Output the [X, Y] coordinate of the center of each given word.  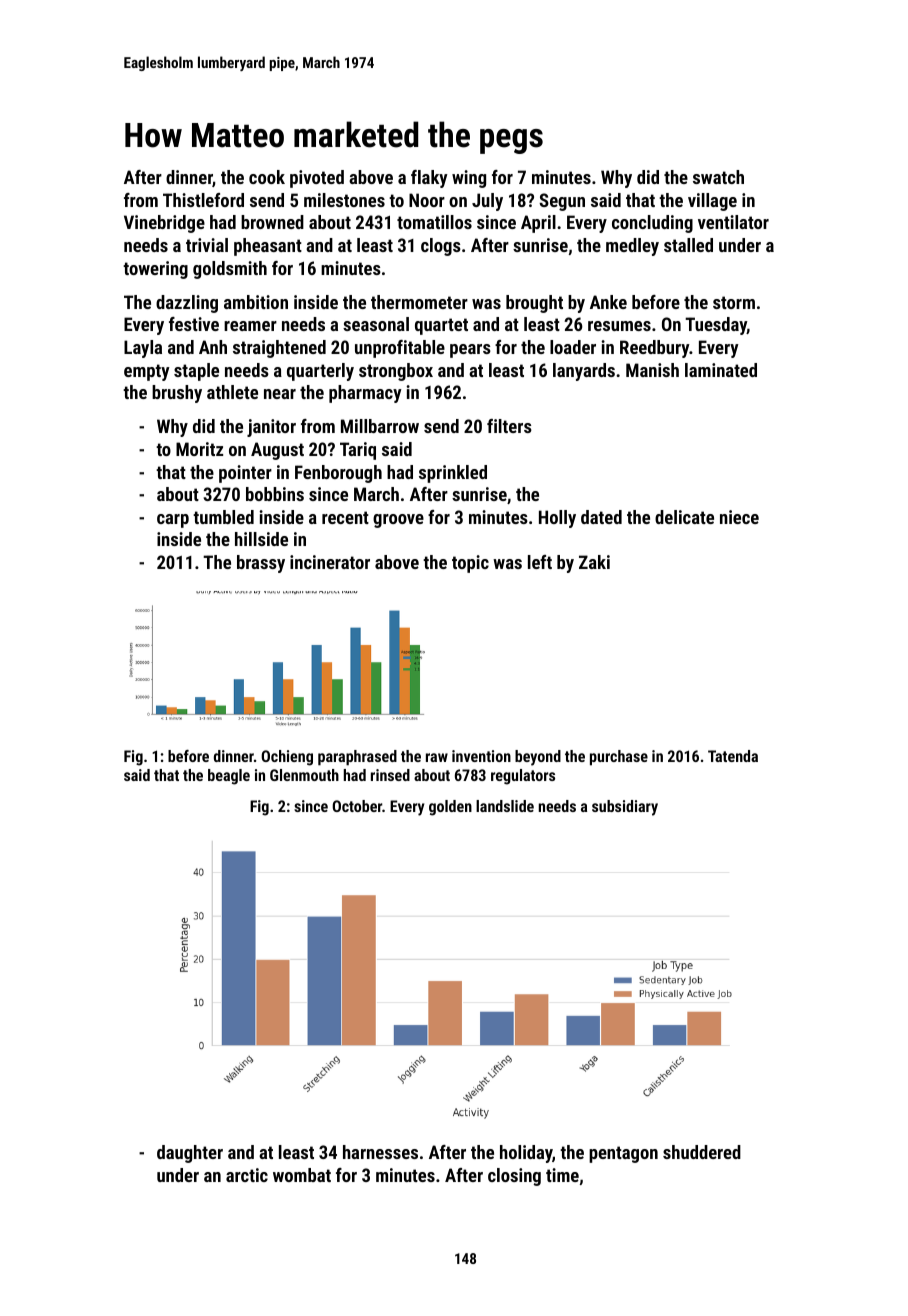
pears [470, 351]
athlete [232, 392]
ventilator [733, 222]
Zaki [594, 562]
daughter [190, 1154]
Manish [652, 370]
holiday [526, 1154]
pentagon [623, 1154]
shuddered [702, 1152]
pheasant [268, 247]
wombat [302, 1175]
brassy [261, 564]
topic [470, 564]
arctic [247, 1175]
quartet [441, 326]
